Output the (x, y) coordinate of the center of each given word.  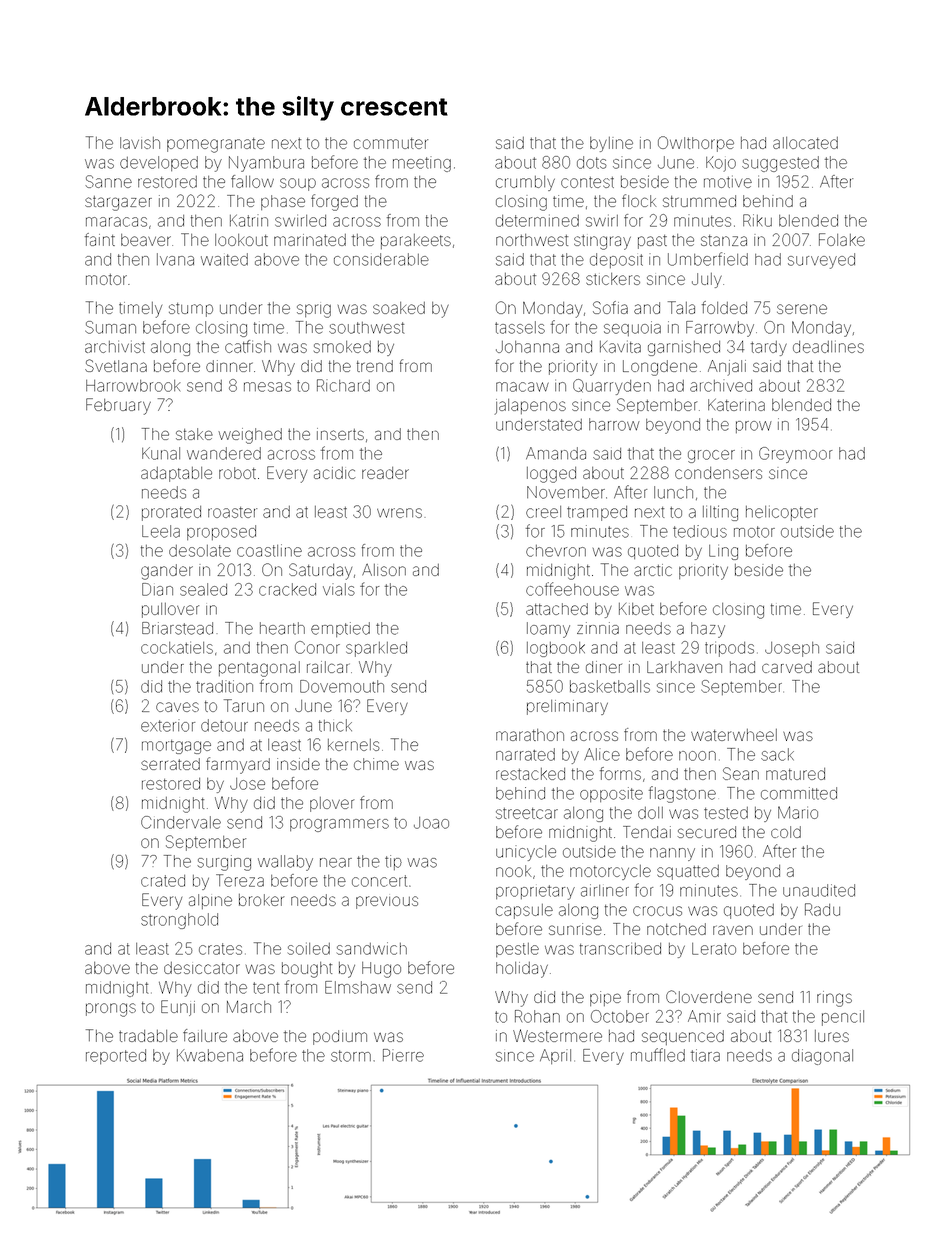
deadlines (828, 346)
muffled (658, 1055)
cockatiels (177, 647)
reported (116, 1056)
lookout (241, 240)
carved (787, 667)
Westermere (557, 1035)
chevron (556, 551)
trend (375, 366)
